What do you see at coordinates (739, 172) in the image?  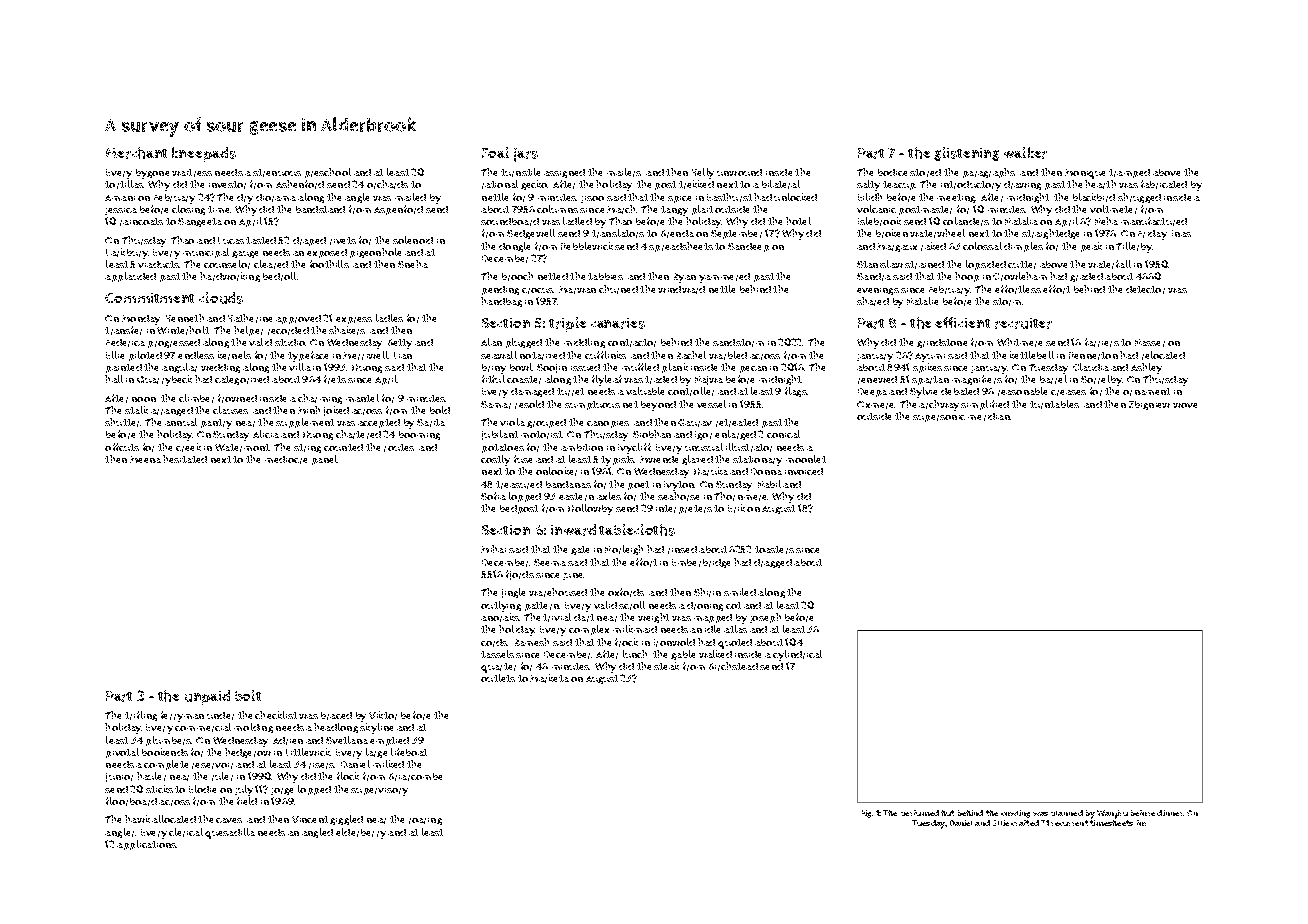 I see `unwound` at bounding box center [739, 172].
